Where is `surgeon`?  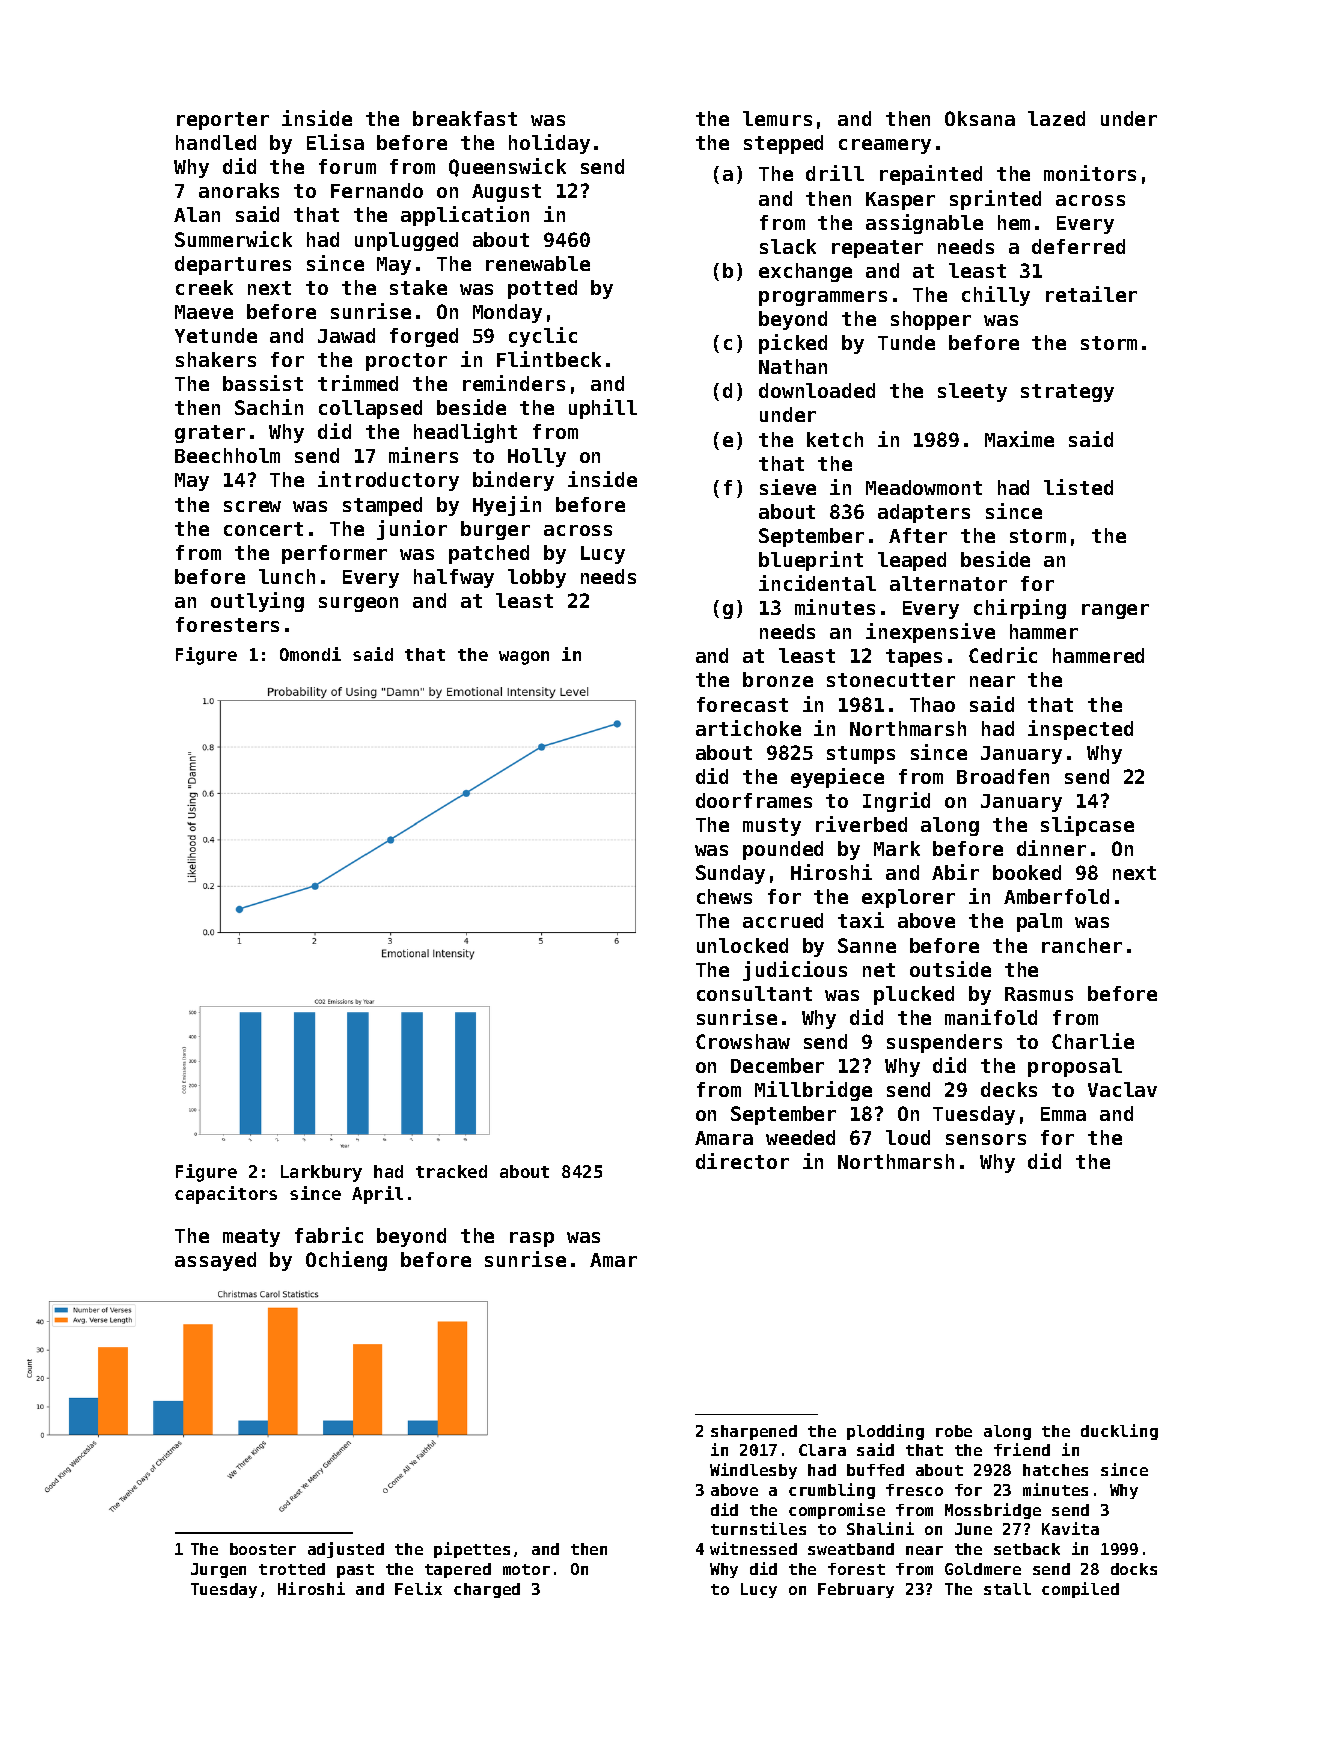
surgeon is located at coordinates (358, 604).
